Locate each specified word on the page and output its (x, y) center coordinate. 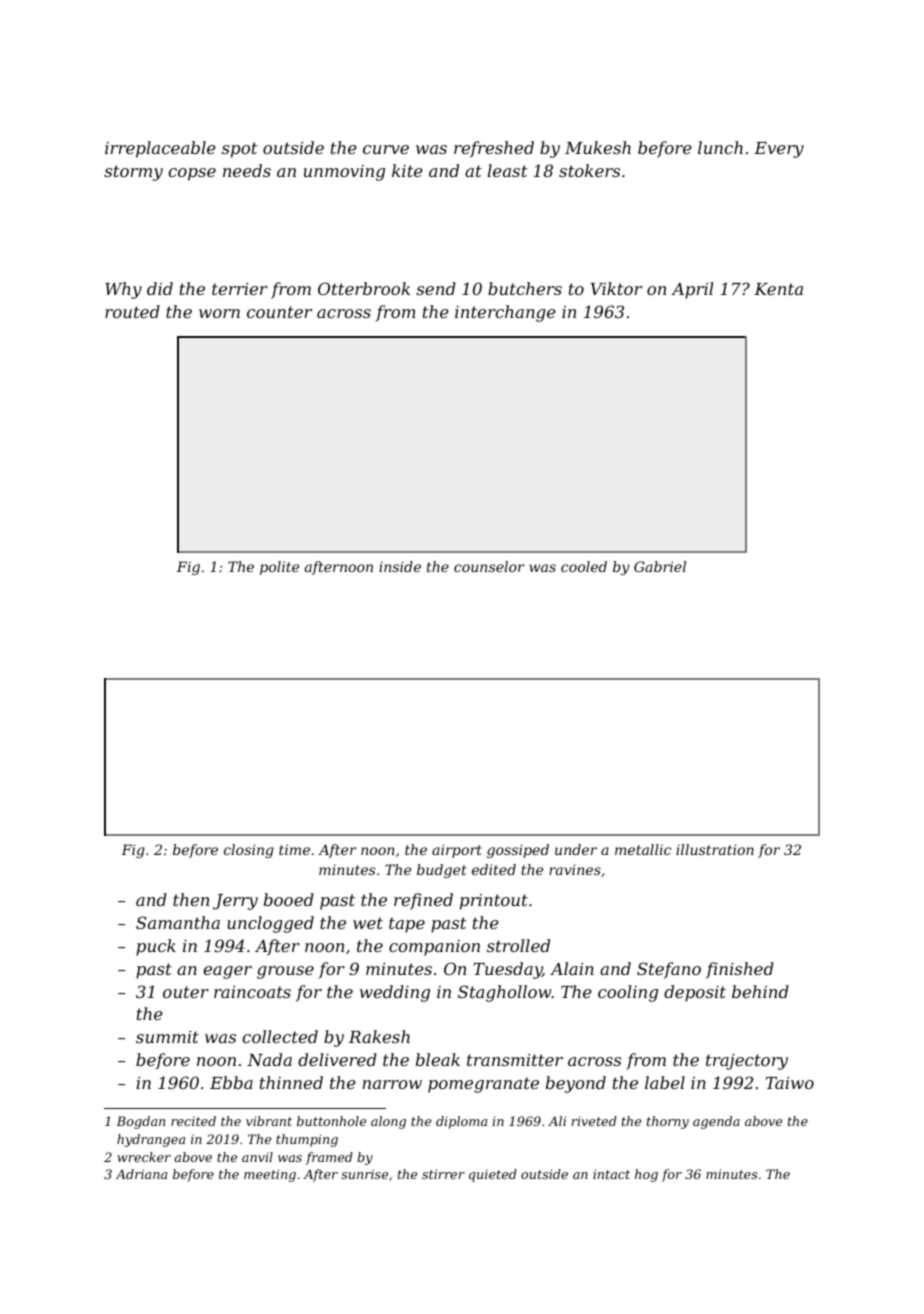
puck (156, 947)
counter (279, 312)
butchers (525, 288)
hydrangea (151, 1140)
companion (434, 948)
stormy (133, 173)
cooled (584, 566)
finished (740, 970)
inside (400, 566)
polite (279, 568)
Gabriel (660, 566)
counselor (489, 566)
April (692, 290)
